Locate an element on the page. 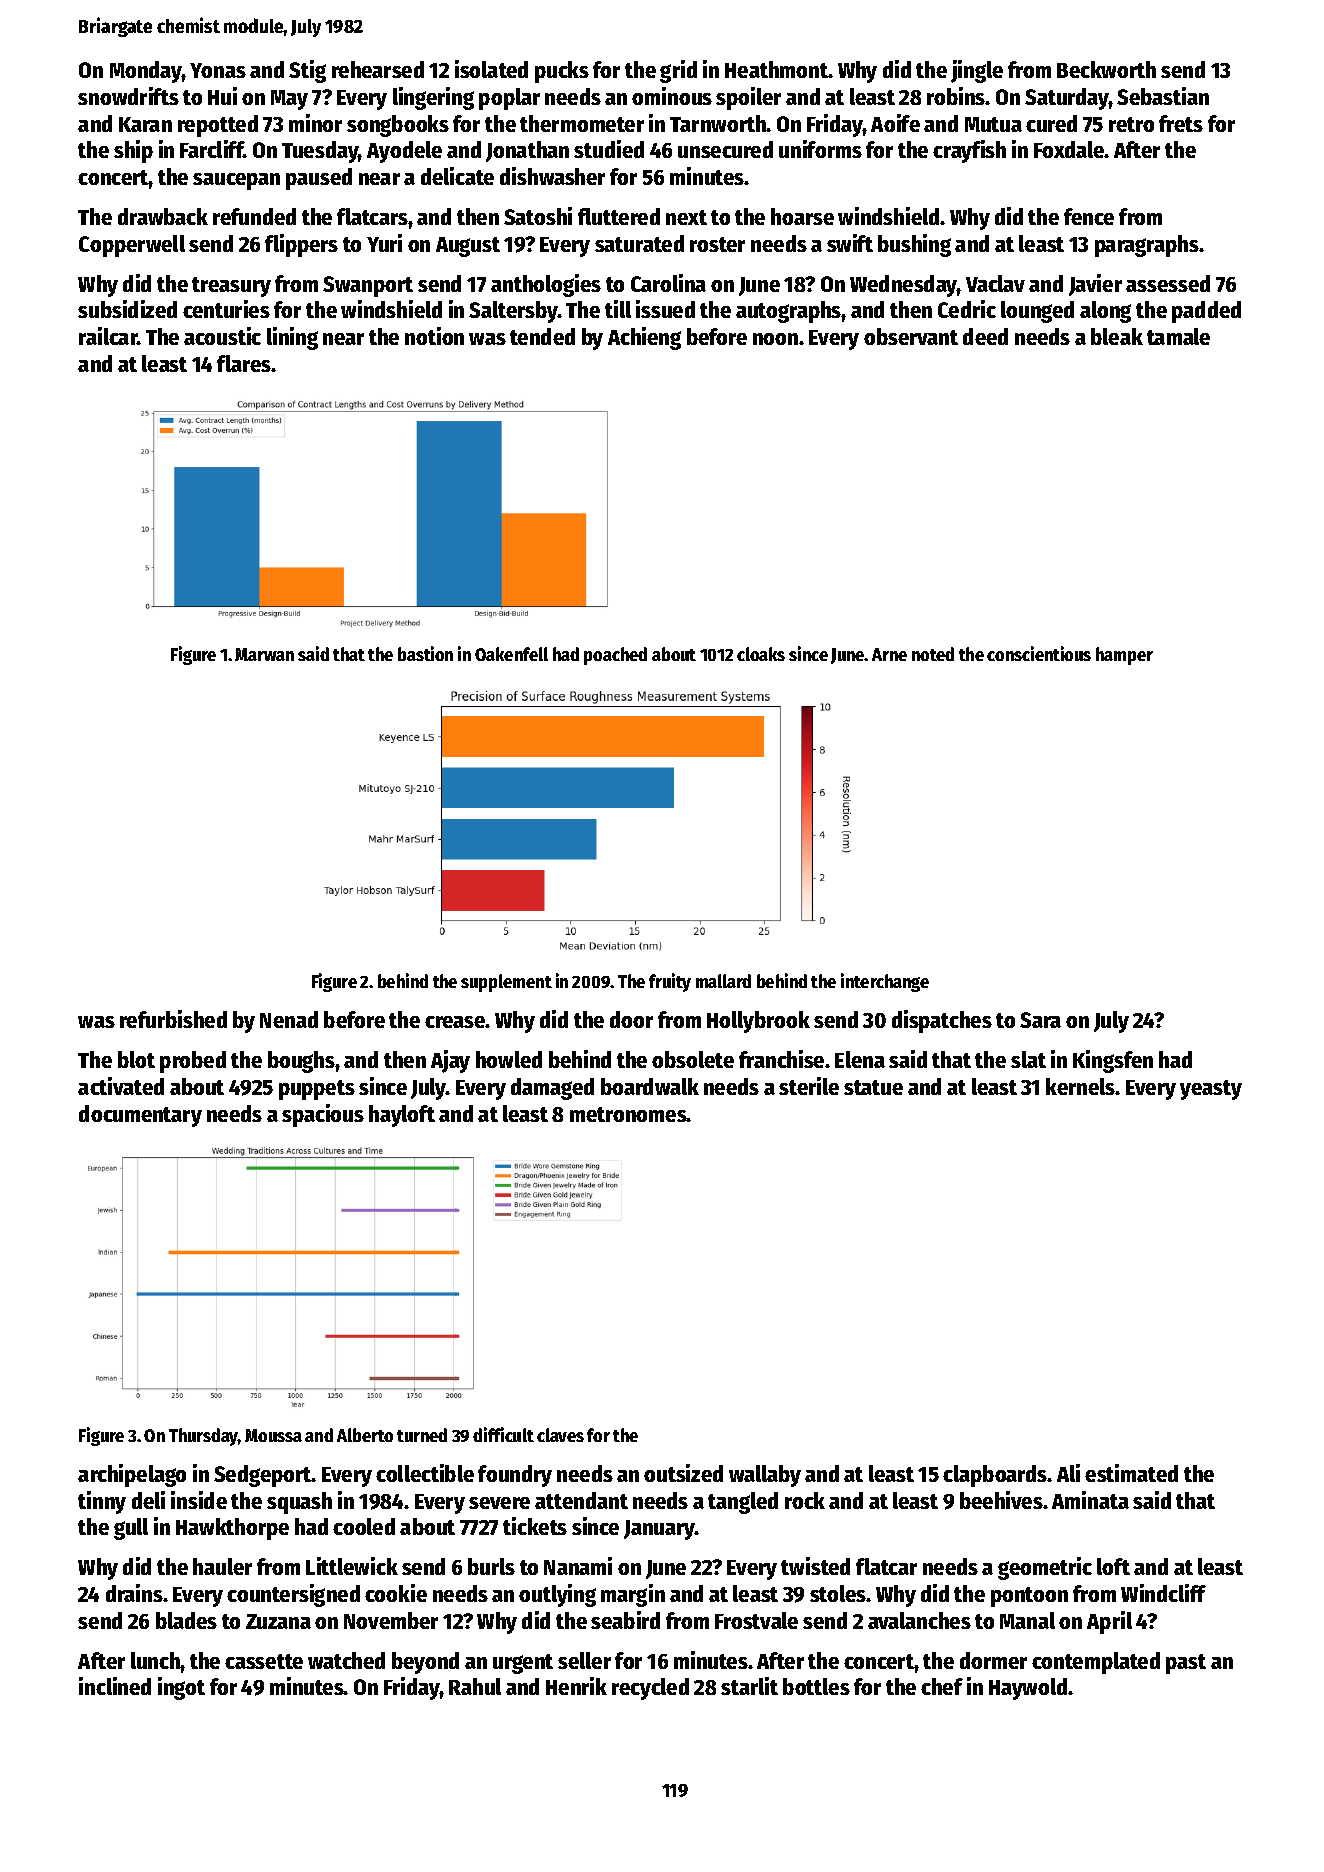 This page has width=1324, height=1872. snowdrifts is located at coordinates (128, 96).
